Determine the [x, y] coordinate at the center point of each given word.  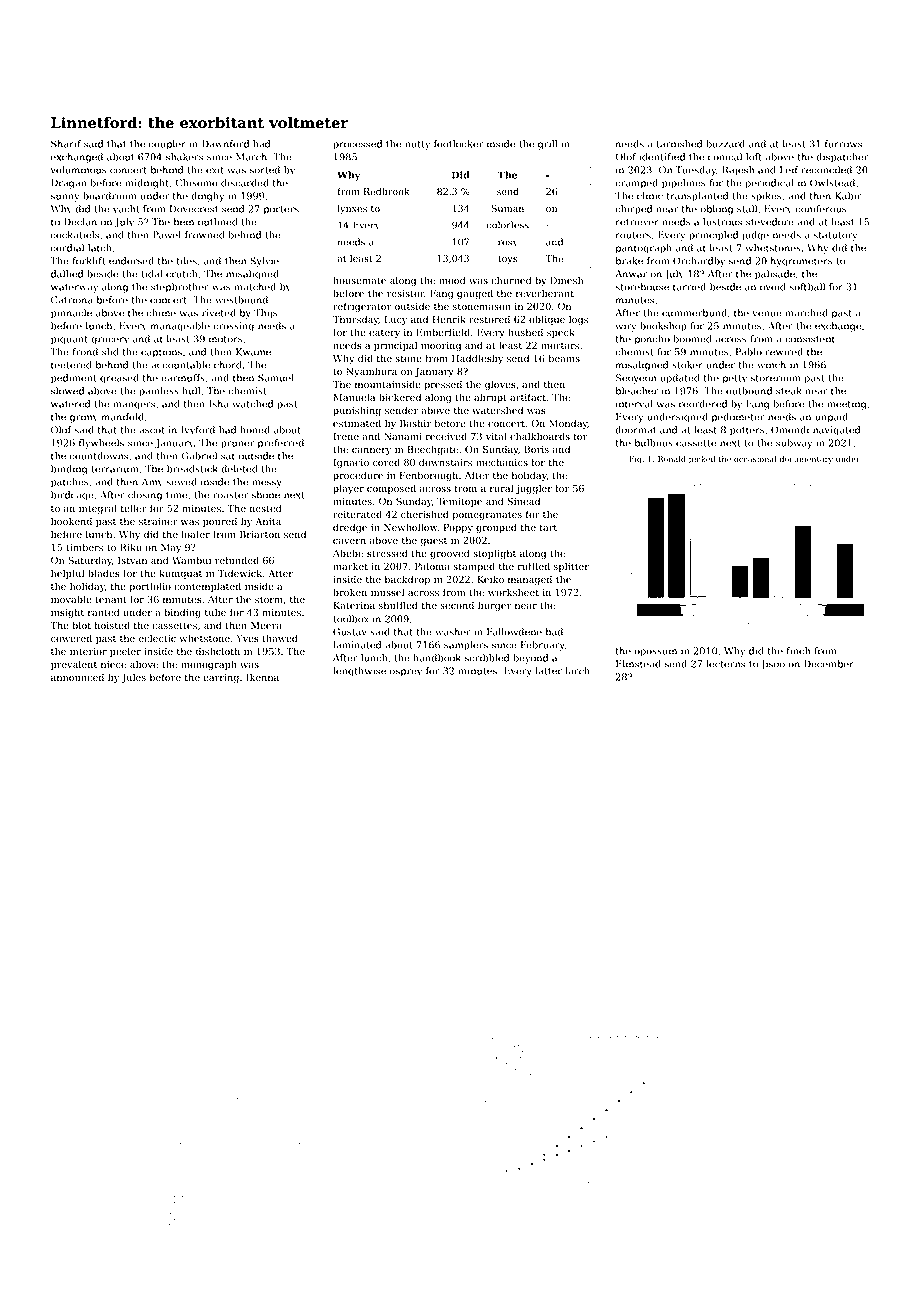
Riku [131, 547]
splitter [571, 567]
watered [71, 404]
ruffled [534, 566]
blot [81, 625]
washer [453, 632]
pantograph [644, 249]
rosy [508, 244]
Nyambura [371, 372]
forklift [89, 261]
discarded [245, 183]
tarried [689, 287]
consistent [810, 339]
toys [508, 259]
